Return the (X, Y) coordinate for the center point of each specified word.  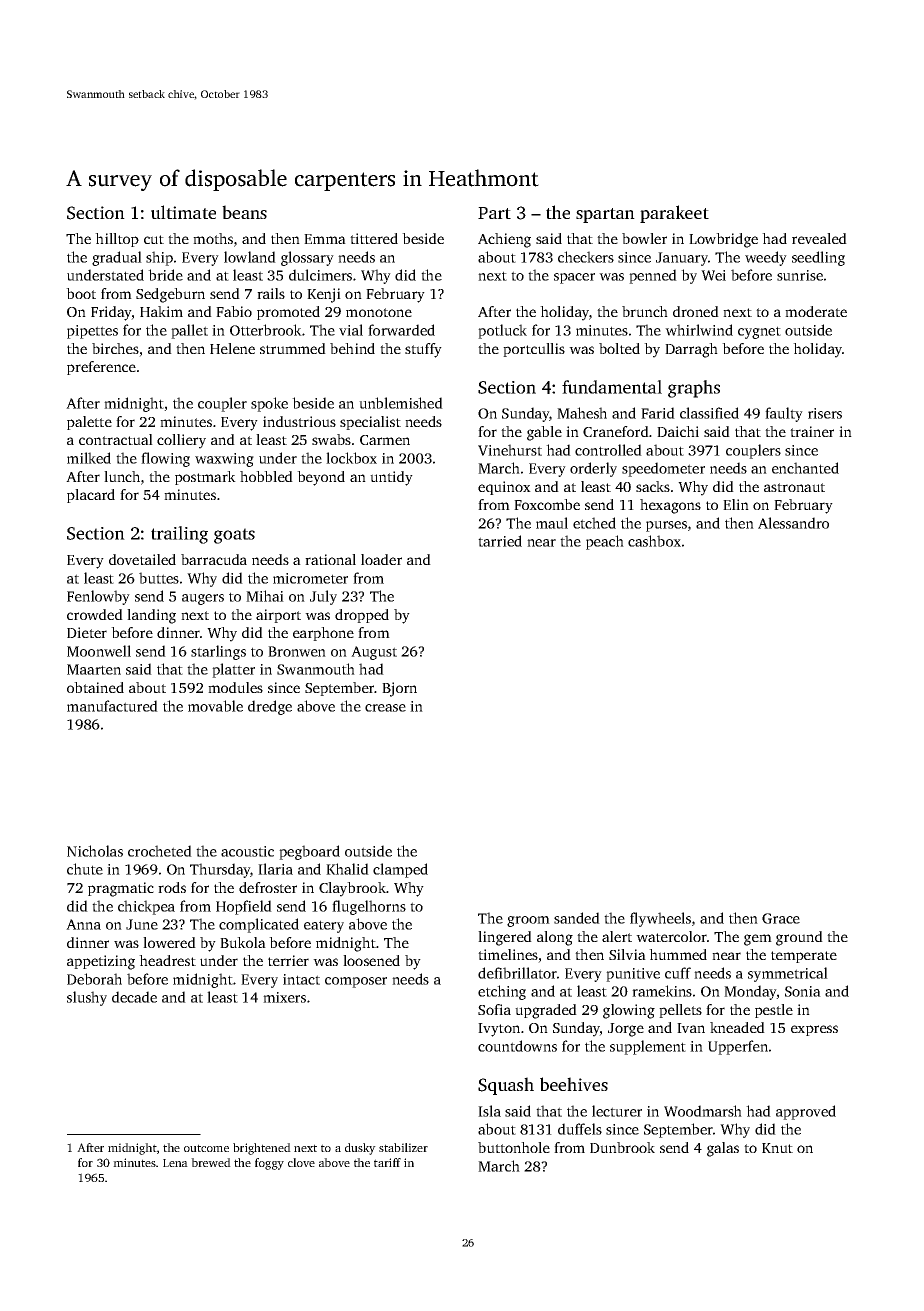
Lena (175, 1163)
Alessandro (793, 523)
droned (696, 311)
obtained (95, 687)
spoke (269, 404)
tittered (374, 238)
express (814, 1030)
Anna (83, 924)
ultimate (183, 212)
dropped (362, 616)
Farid (658, 413)
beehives (574, 1084)
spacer (574, 278)
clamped (400, 870)
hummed (678, 954)
